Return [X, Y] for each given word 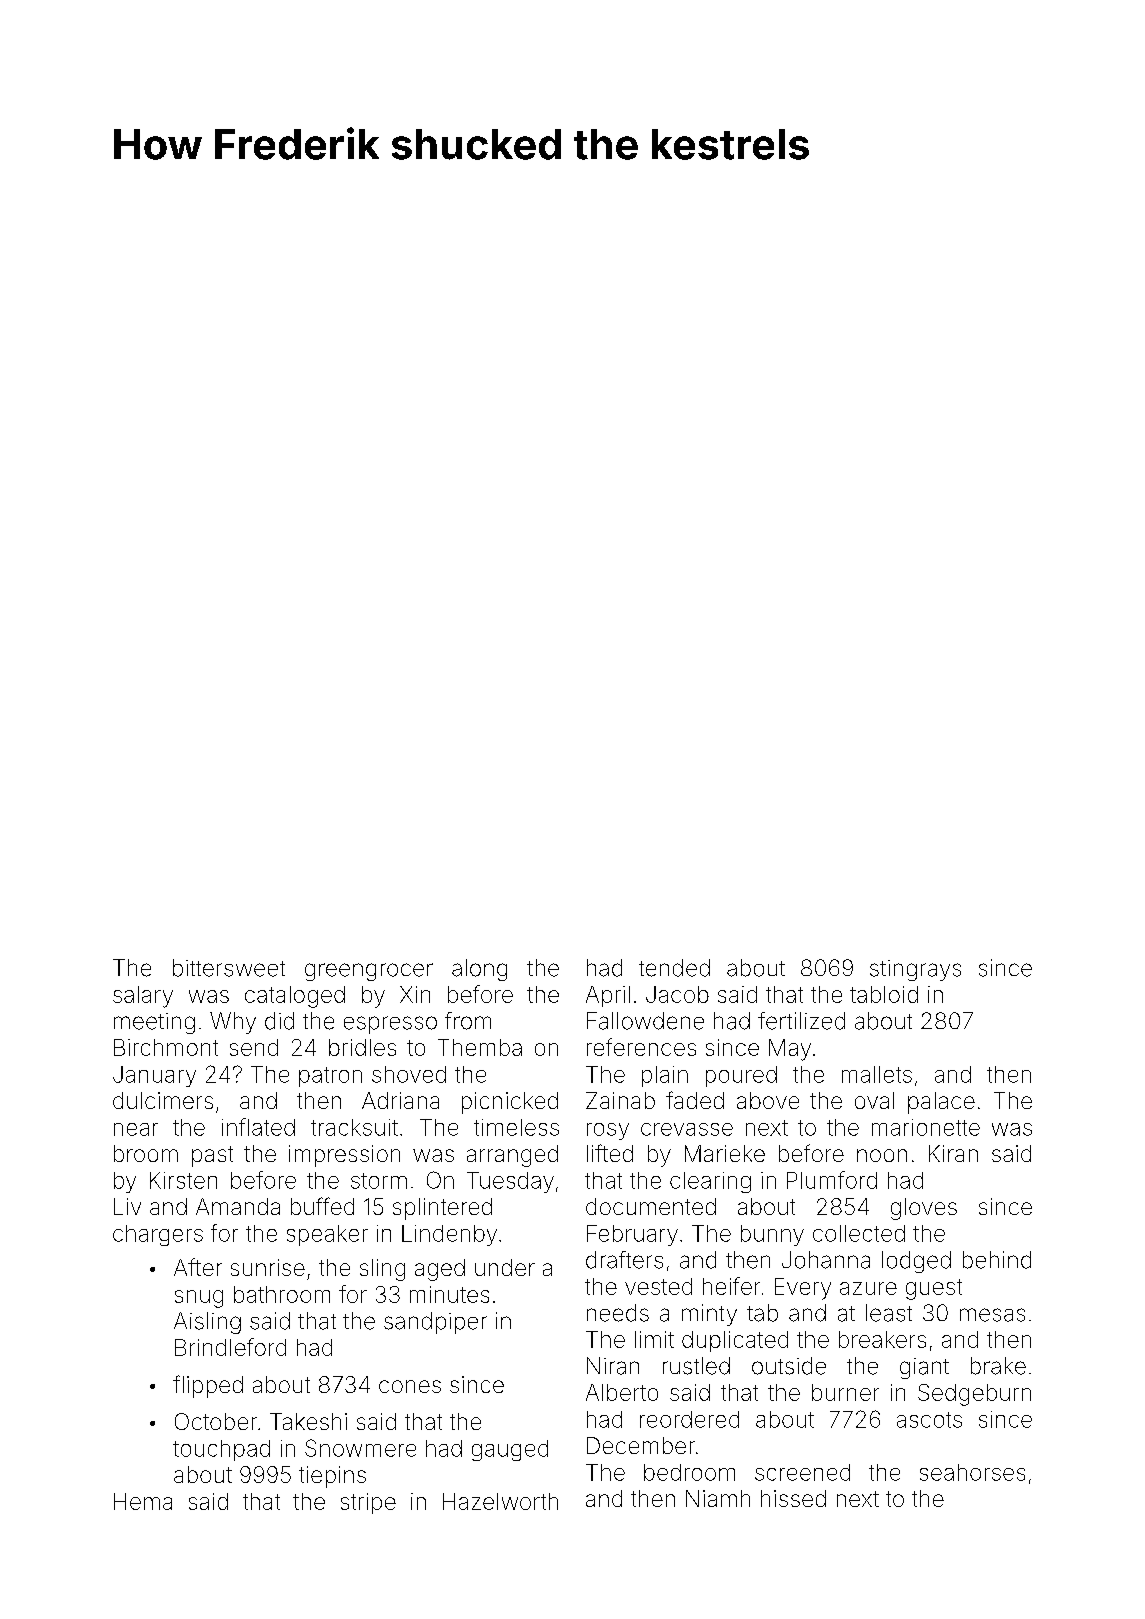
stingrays [915, 970]
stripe [368, 1503]
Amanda [238, 1206]
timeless [516, 1127]
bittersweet [229, 968]
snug [199, 1299]
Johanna [826, 1260]
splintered [442, 1209]
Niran [613, 1366]
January [154, 1076]
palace [941, 1103]
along [479, 970]
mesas [992, 1315]
